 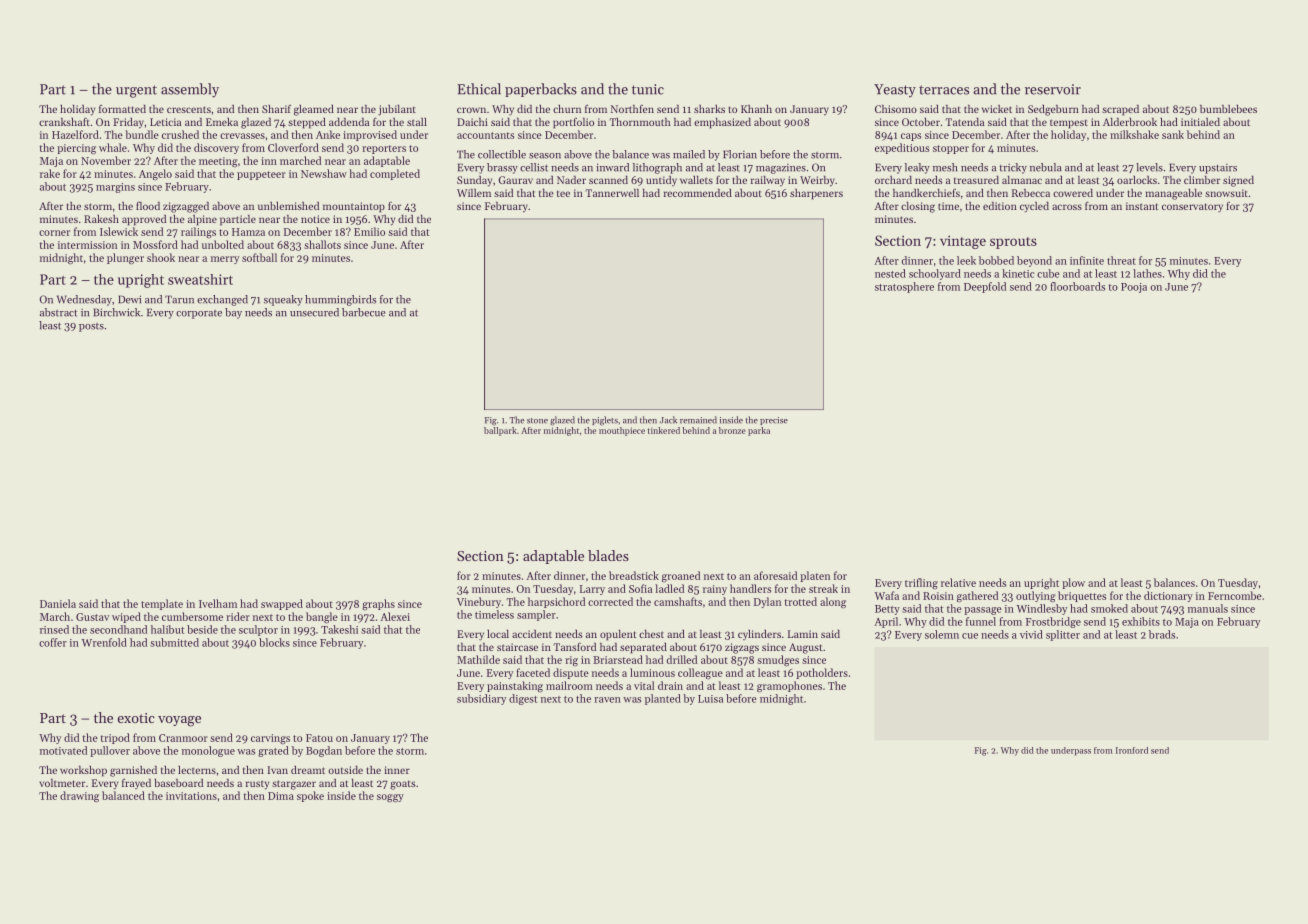 I want to click on mouthpiece, so click(x=622, y=431).
